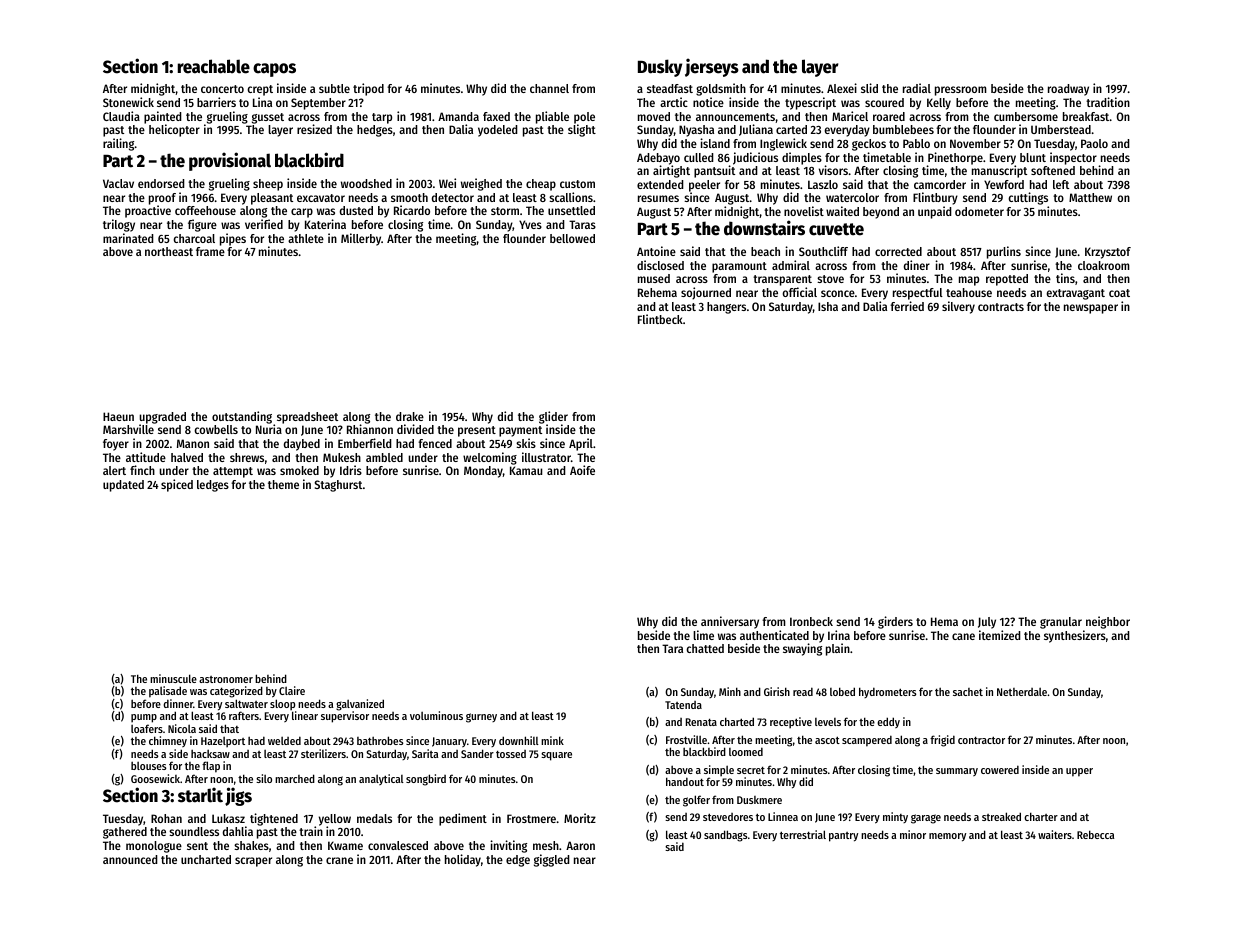  Describe the element at coordinates (660, 68) in the screenshot. I see `Dusky` at that location.
